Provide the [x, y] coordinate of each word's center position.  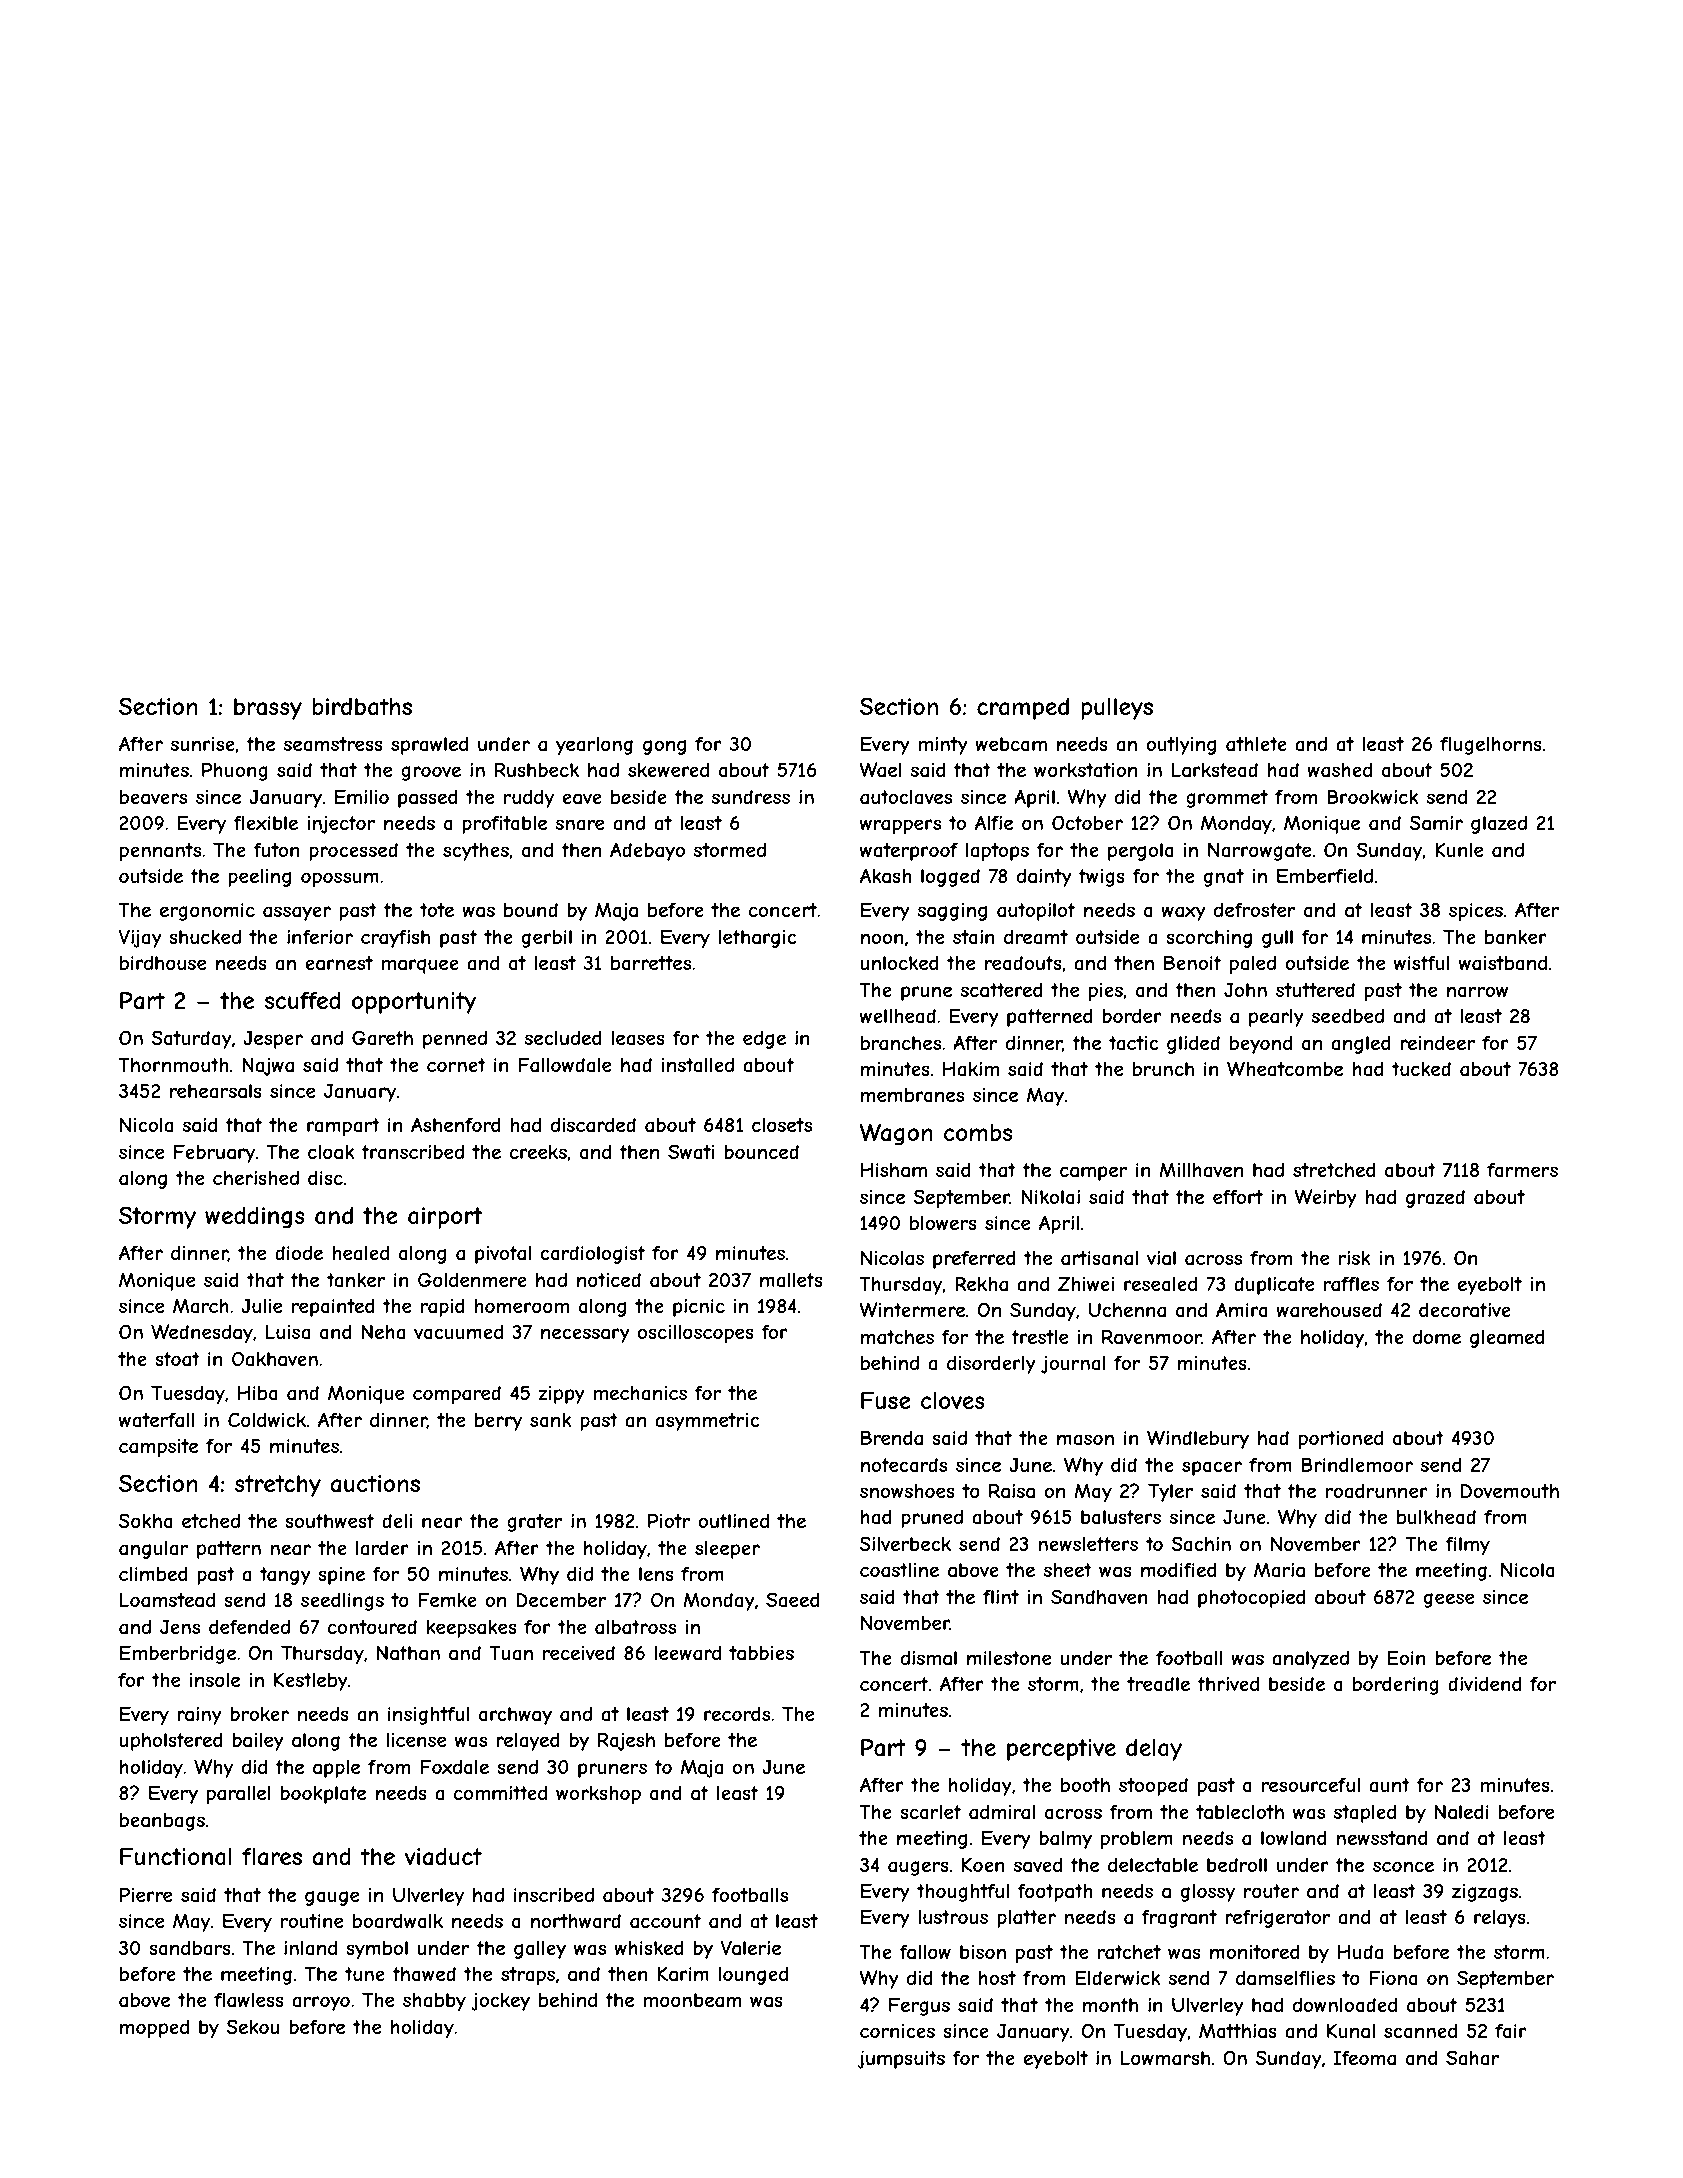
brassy [268, 709]
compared [457, 1394]
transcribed [412, 1152]
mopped [154, 2029]
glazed [1499, 825]
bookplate [323, 1795]
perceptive [1061, 1750]
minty [943, 746]
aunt [1389, 1785]
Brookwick [1372, 796]
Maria [1279, 1570]
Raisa [1012, 1491]
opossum [340, 879]
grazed [1435, 1198]
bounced [761, 1151]
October [1087, 822]
